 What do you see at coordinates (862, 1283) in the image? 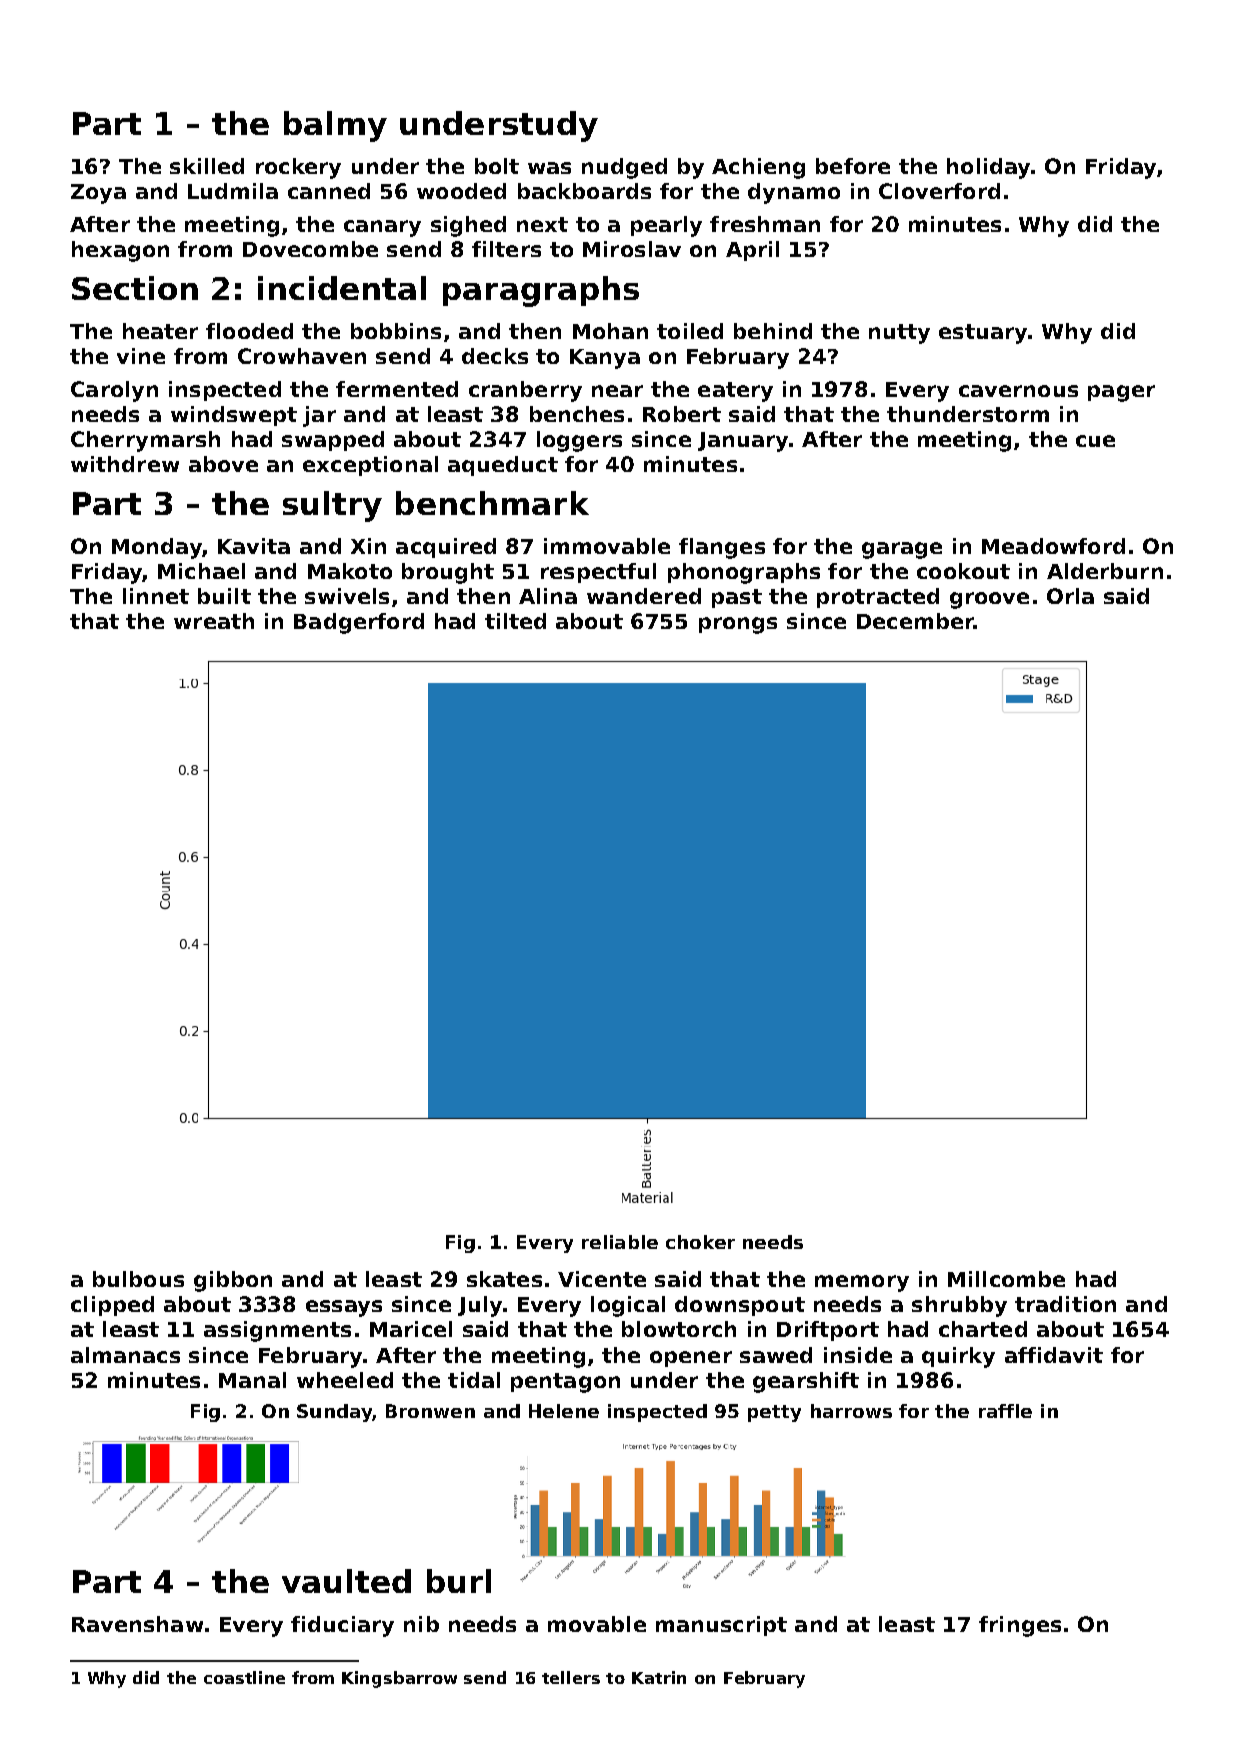
I see `memory` at bounding box center [862, 1283].
